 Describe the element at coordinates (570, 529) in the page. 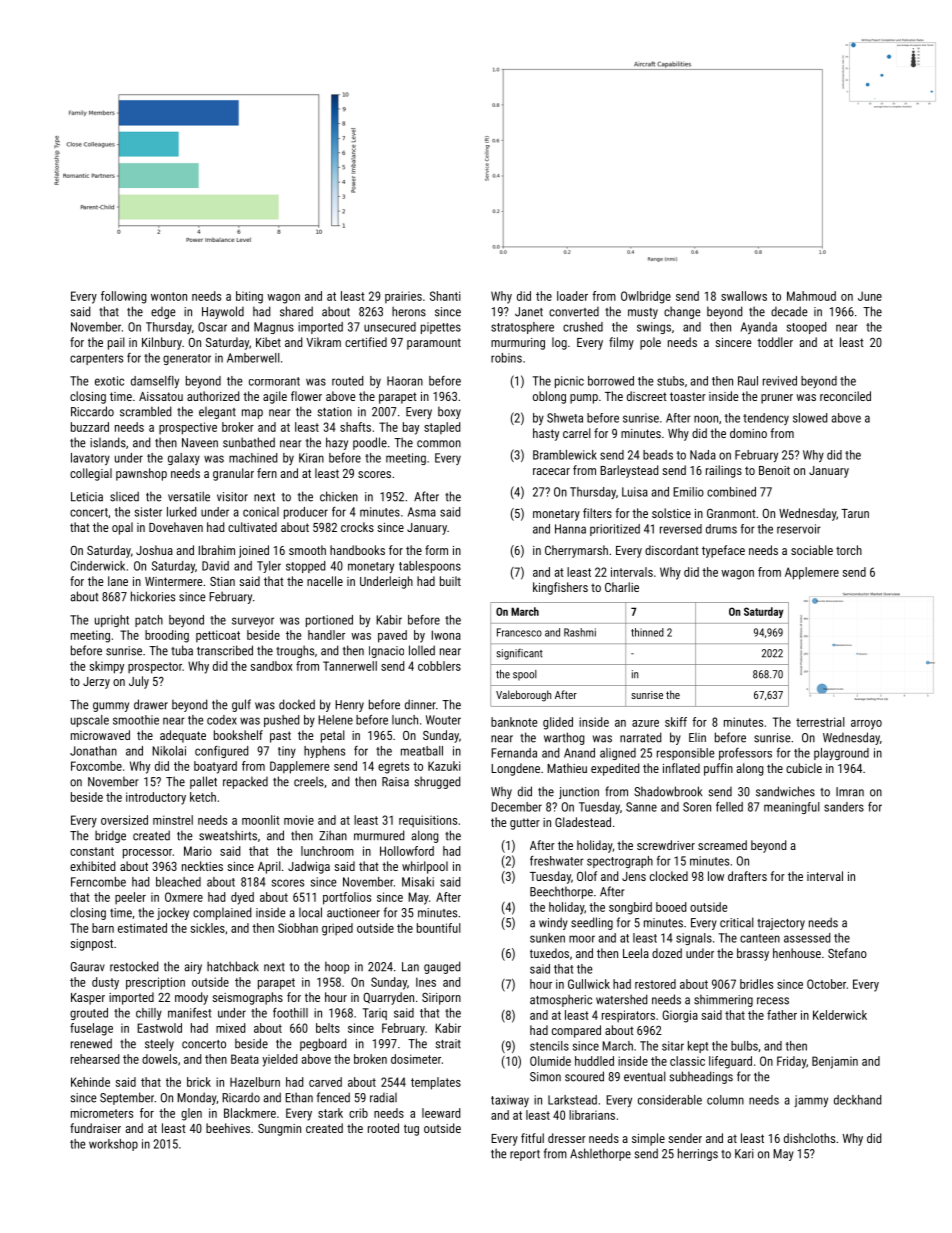

I see `Hanna` at that location.
